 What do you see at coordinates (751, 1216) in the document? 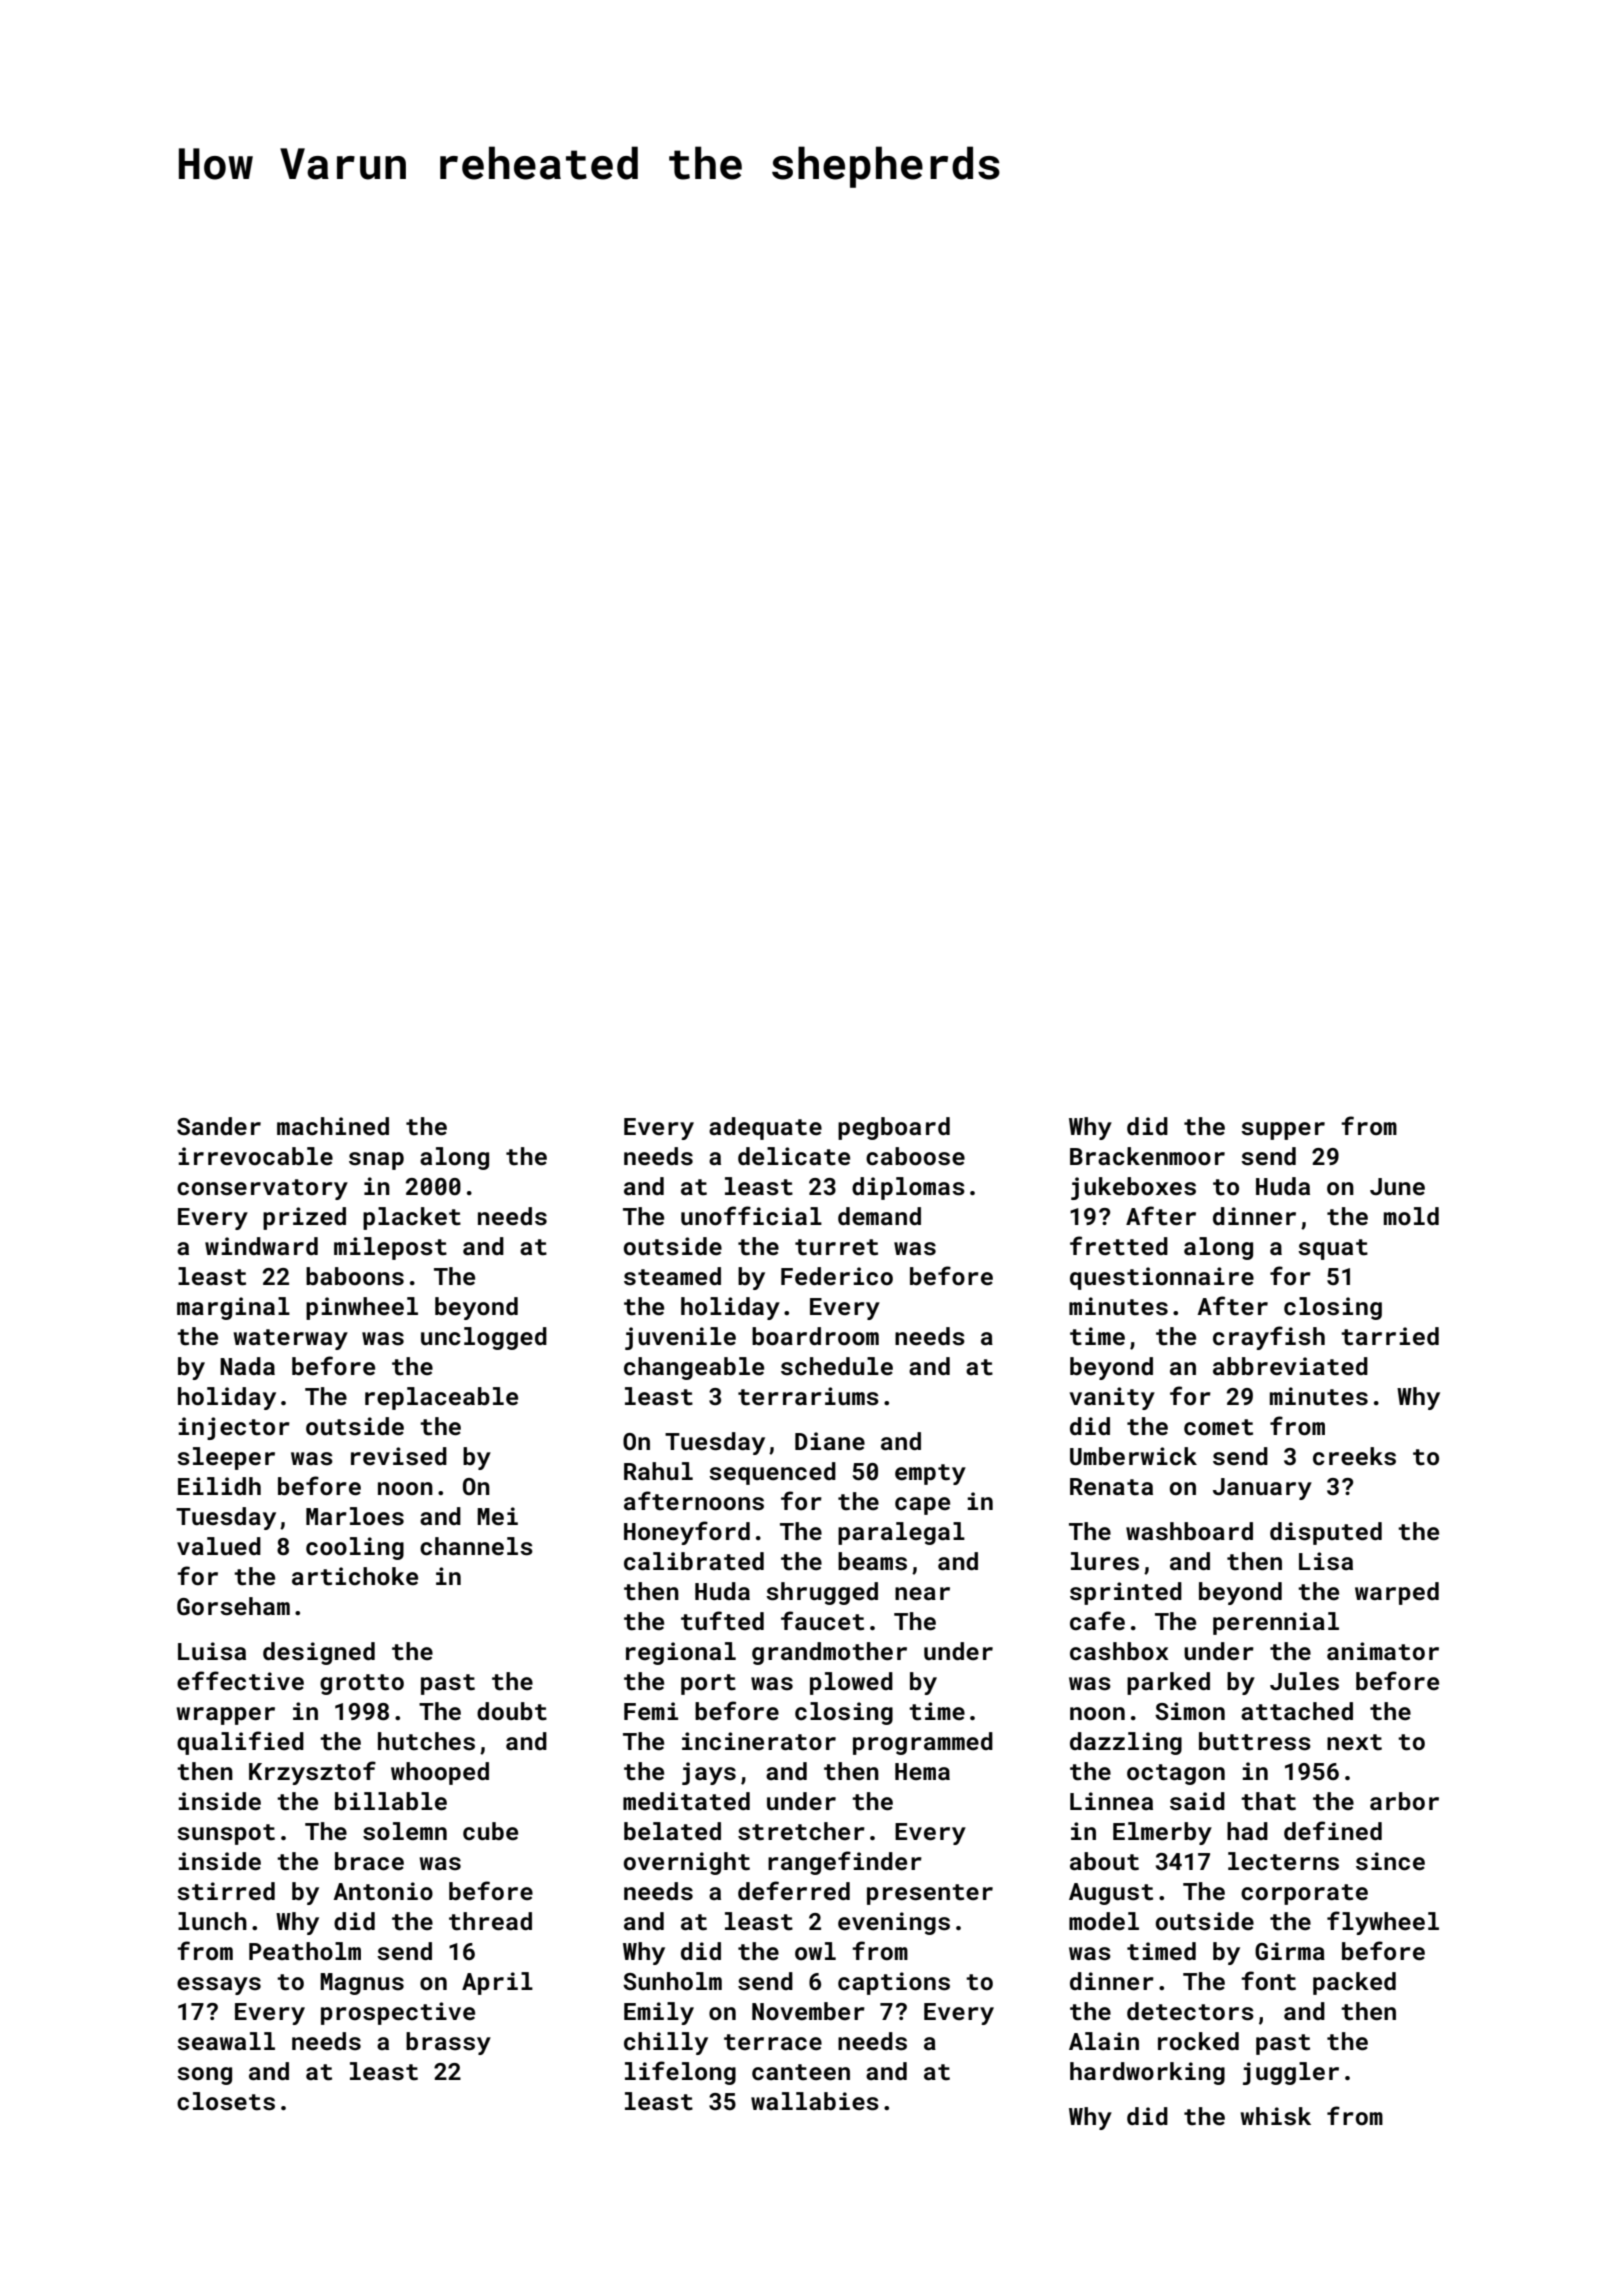
I see `unofficial` at bounding box center [751, 1216].
